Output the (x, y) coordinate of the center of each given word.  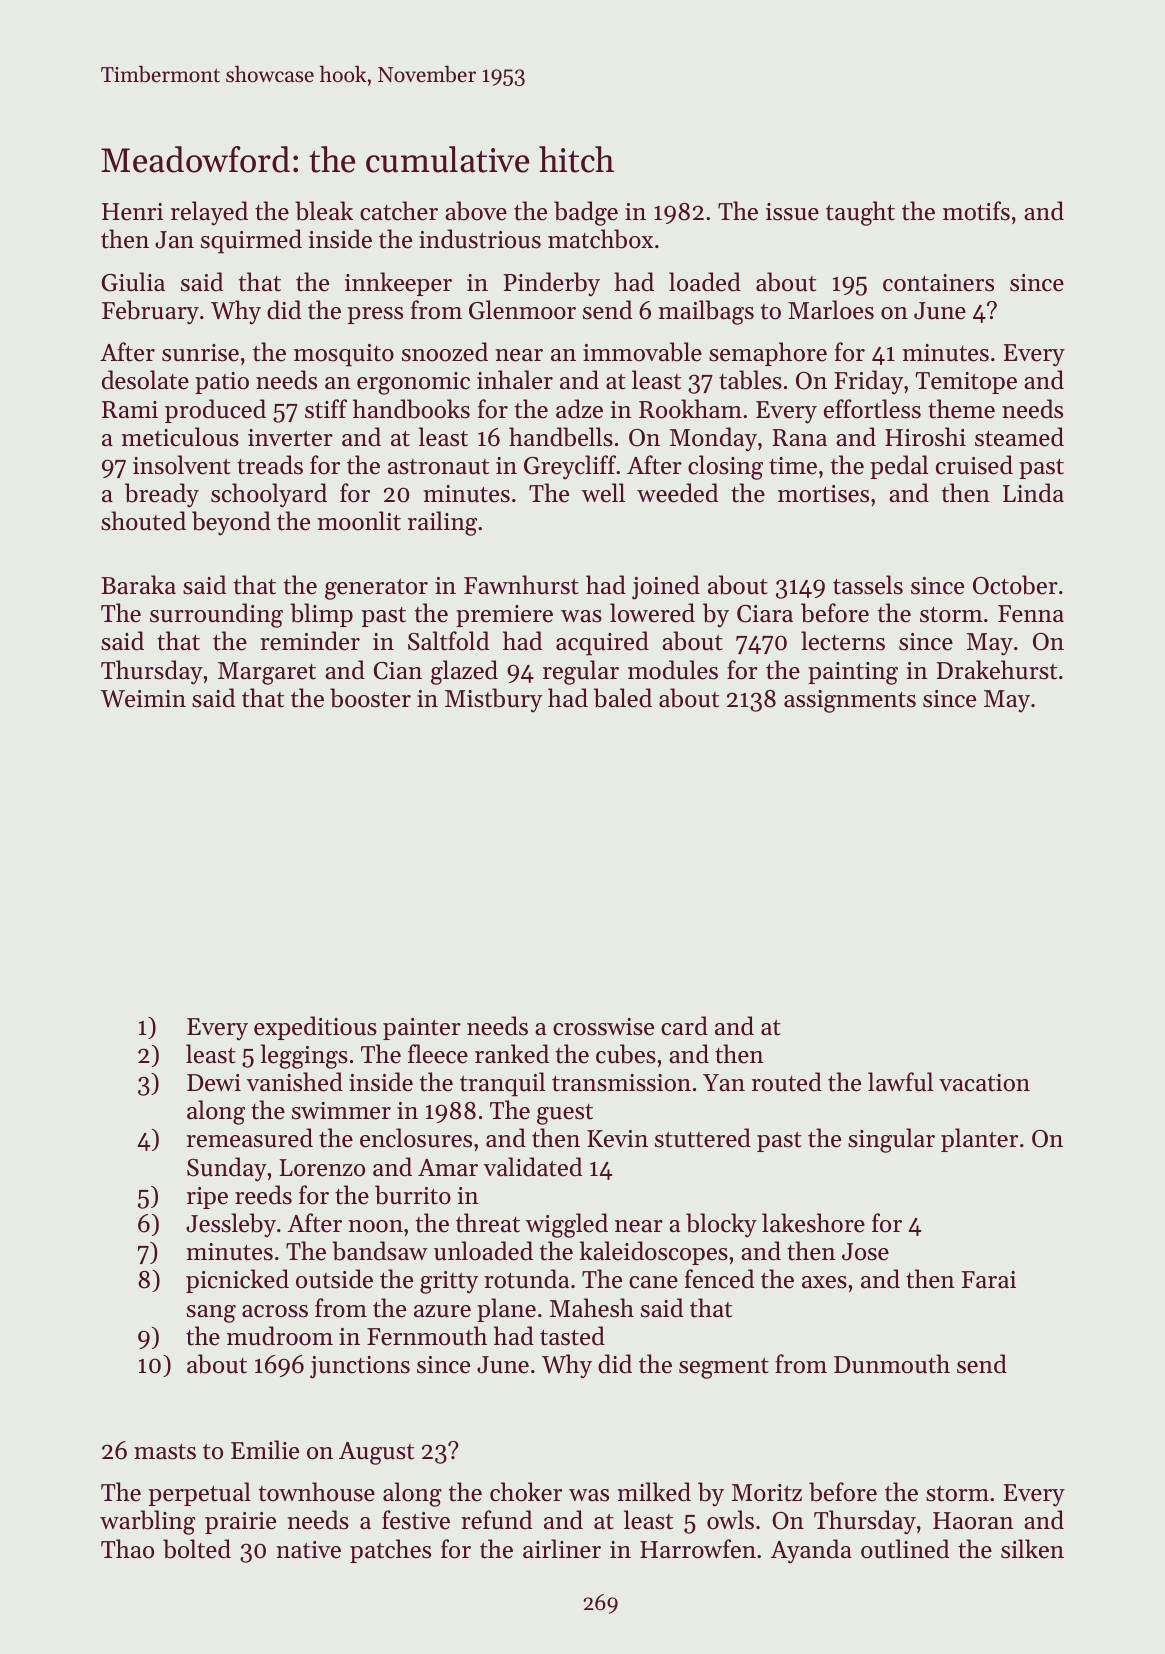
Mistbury (493, 700)
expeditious (315, 1028)
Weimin (143, 699)
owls (730, 1520)
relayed (209, 213)
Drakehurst (997, 670)
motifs (976, 211)
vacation (984, 1083)
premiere (504, 616)
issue (792, 212)
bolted (197, 1549)
